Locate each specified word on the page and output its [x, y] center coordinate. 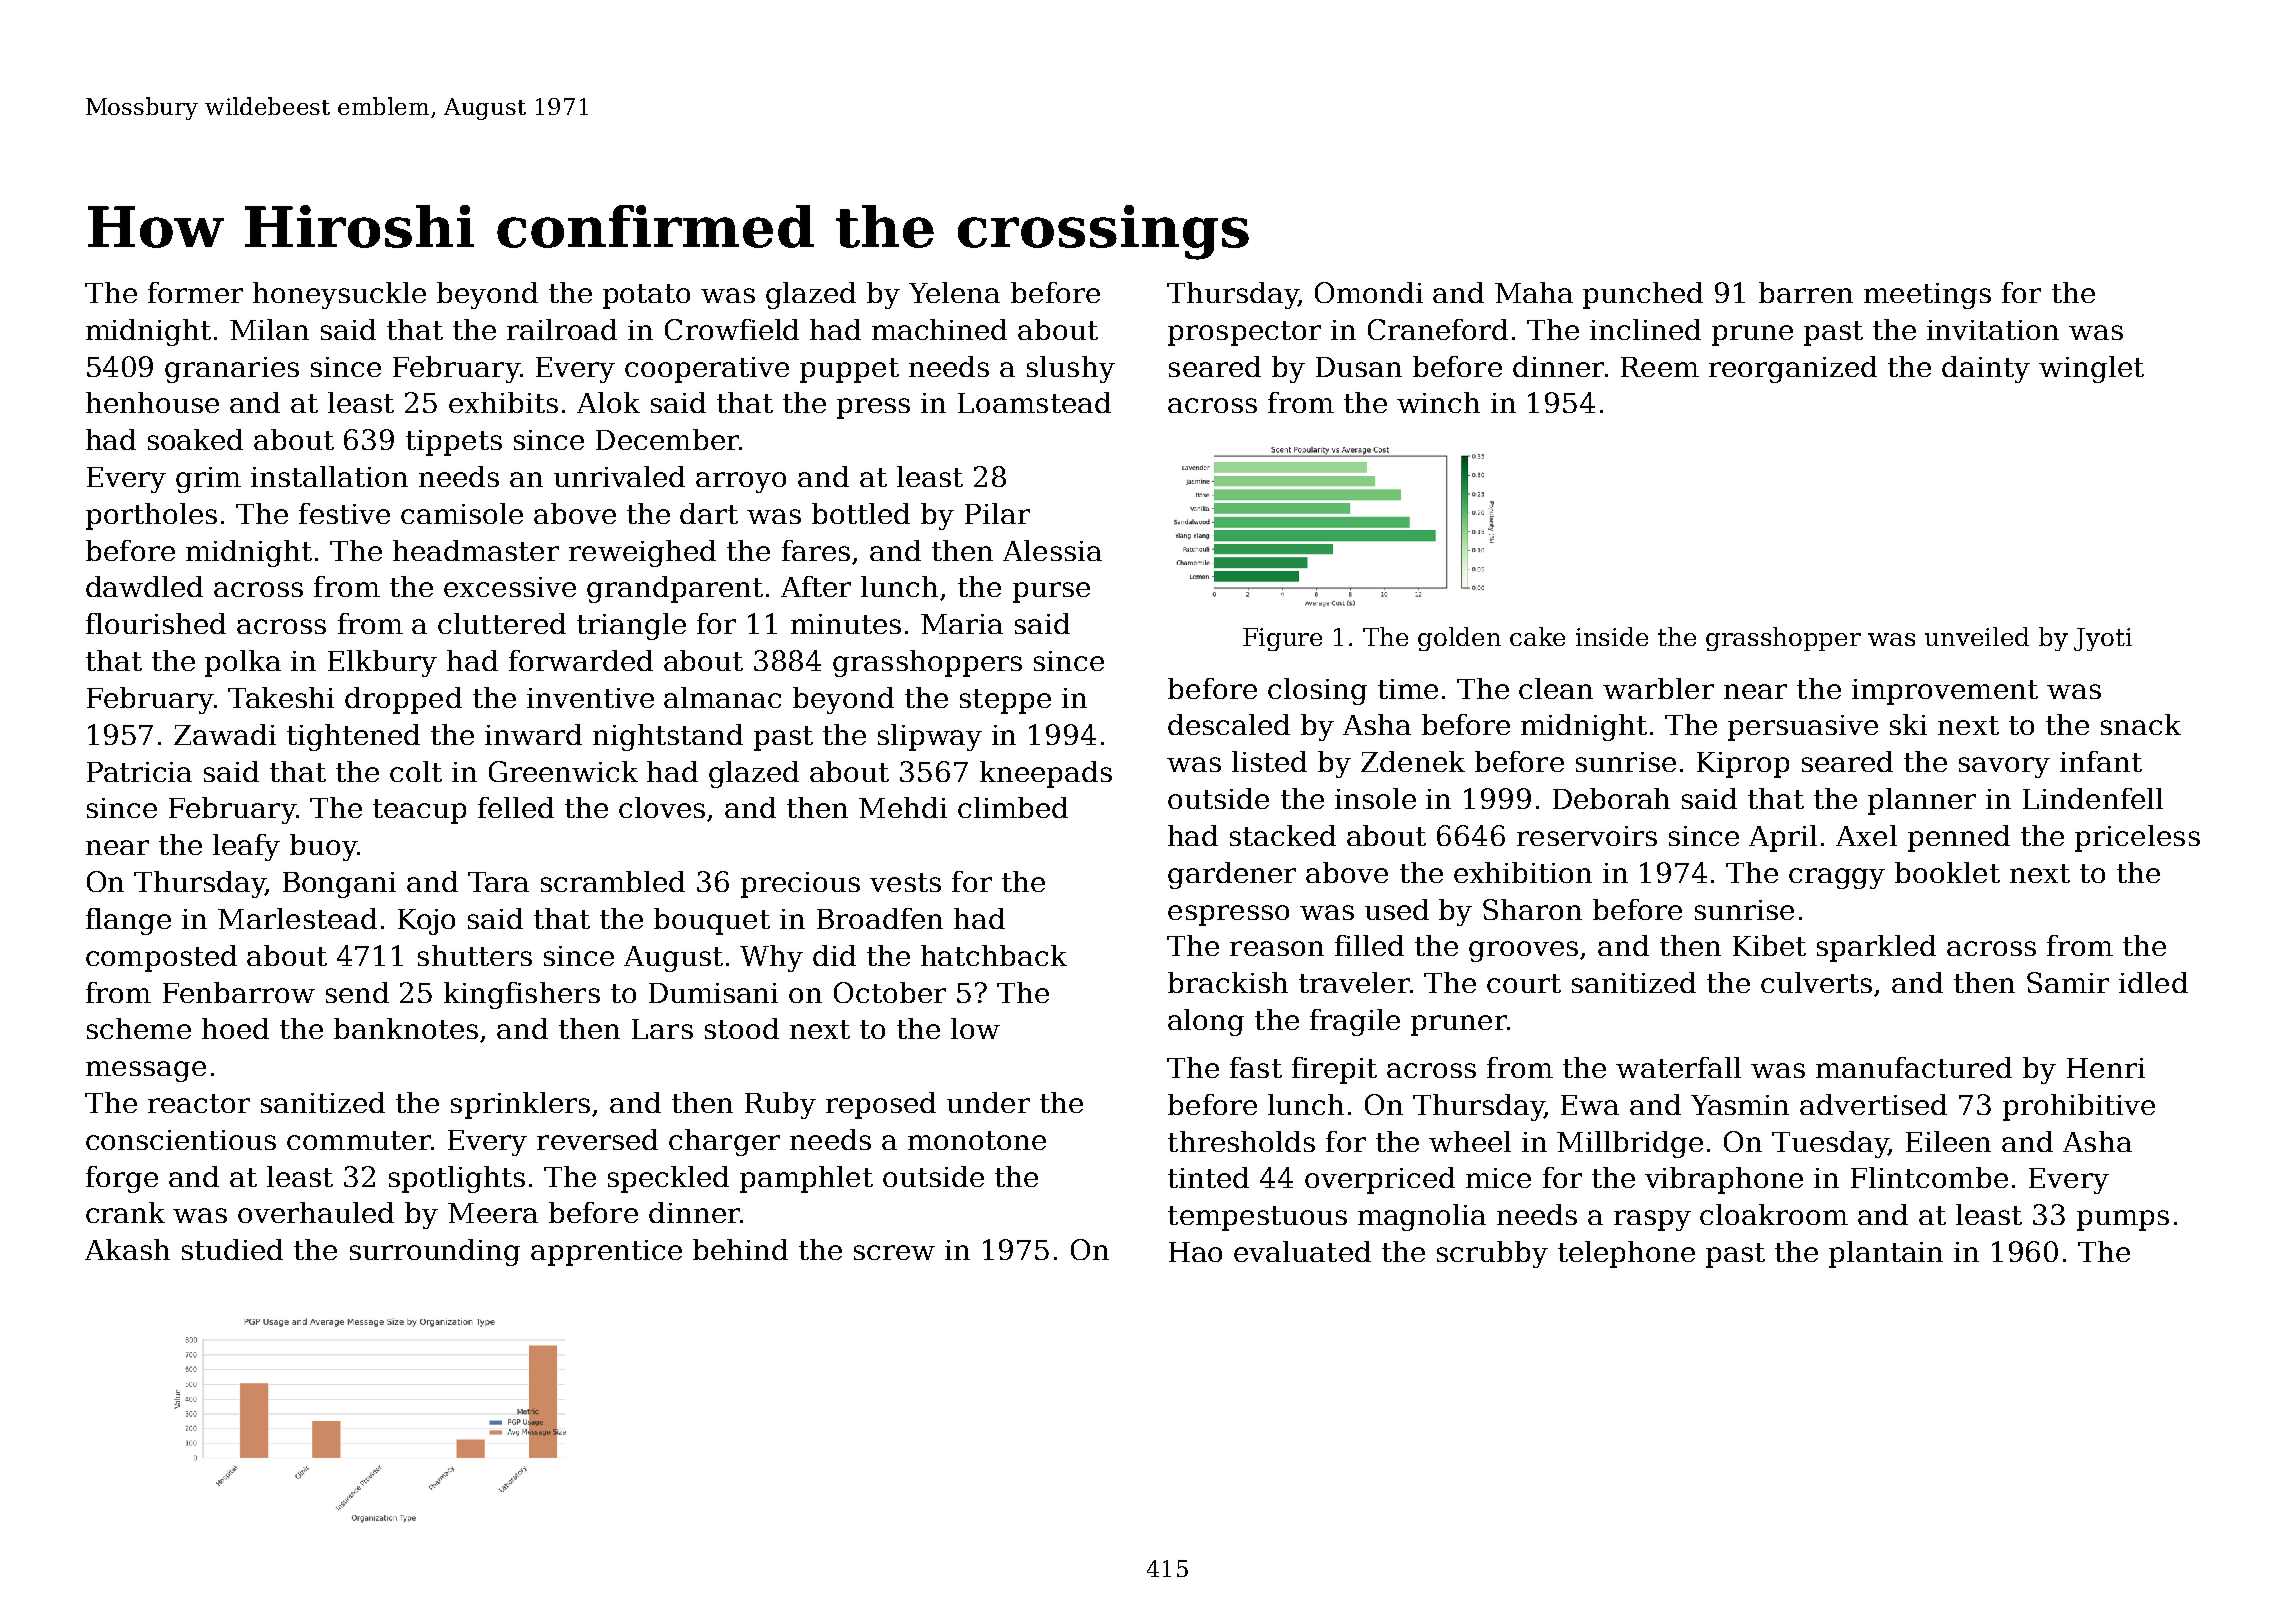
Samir [2068, 982]
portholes [151, 516]
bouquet [712, 921]
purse [1051, 592]
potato [646, 296]
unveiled [1977, 636]
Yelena [954, 292]
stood [742, 1028]
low [975, 1028]
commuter [359, 1140]
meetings [1927, 296]
